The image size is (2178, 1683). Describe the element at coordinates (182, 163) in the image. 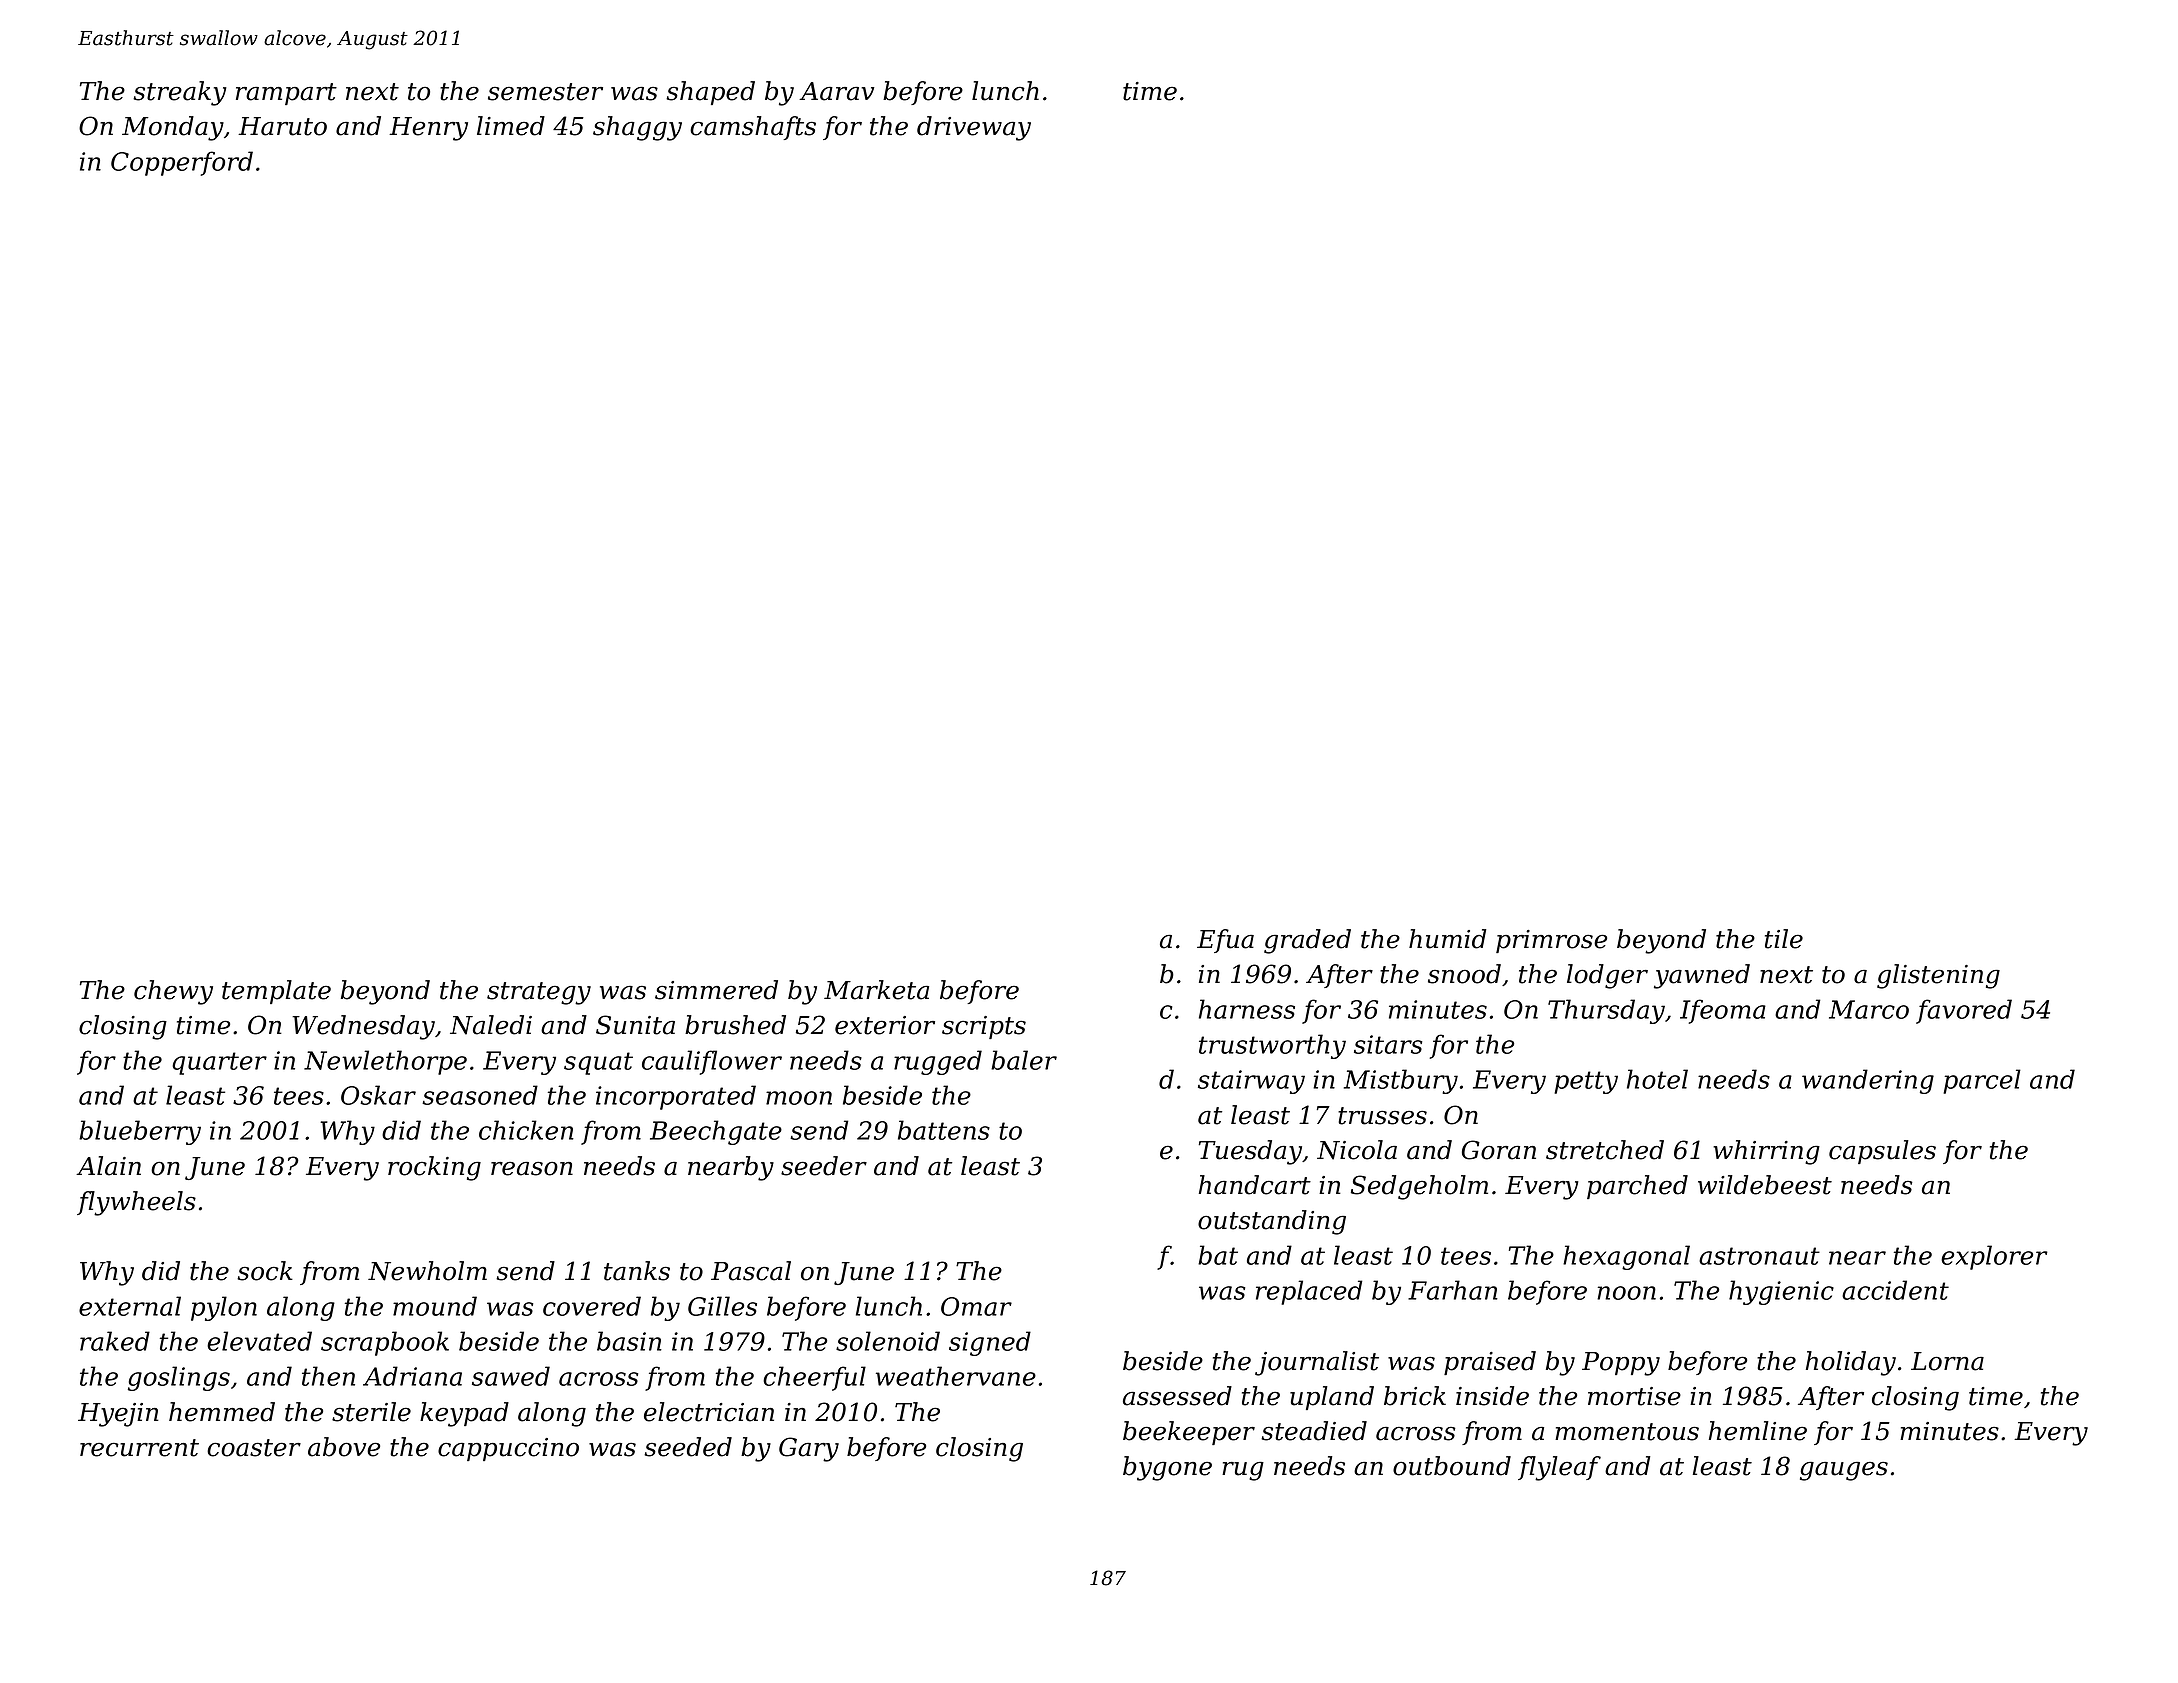

I see `Copperford` at that location.
